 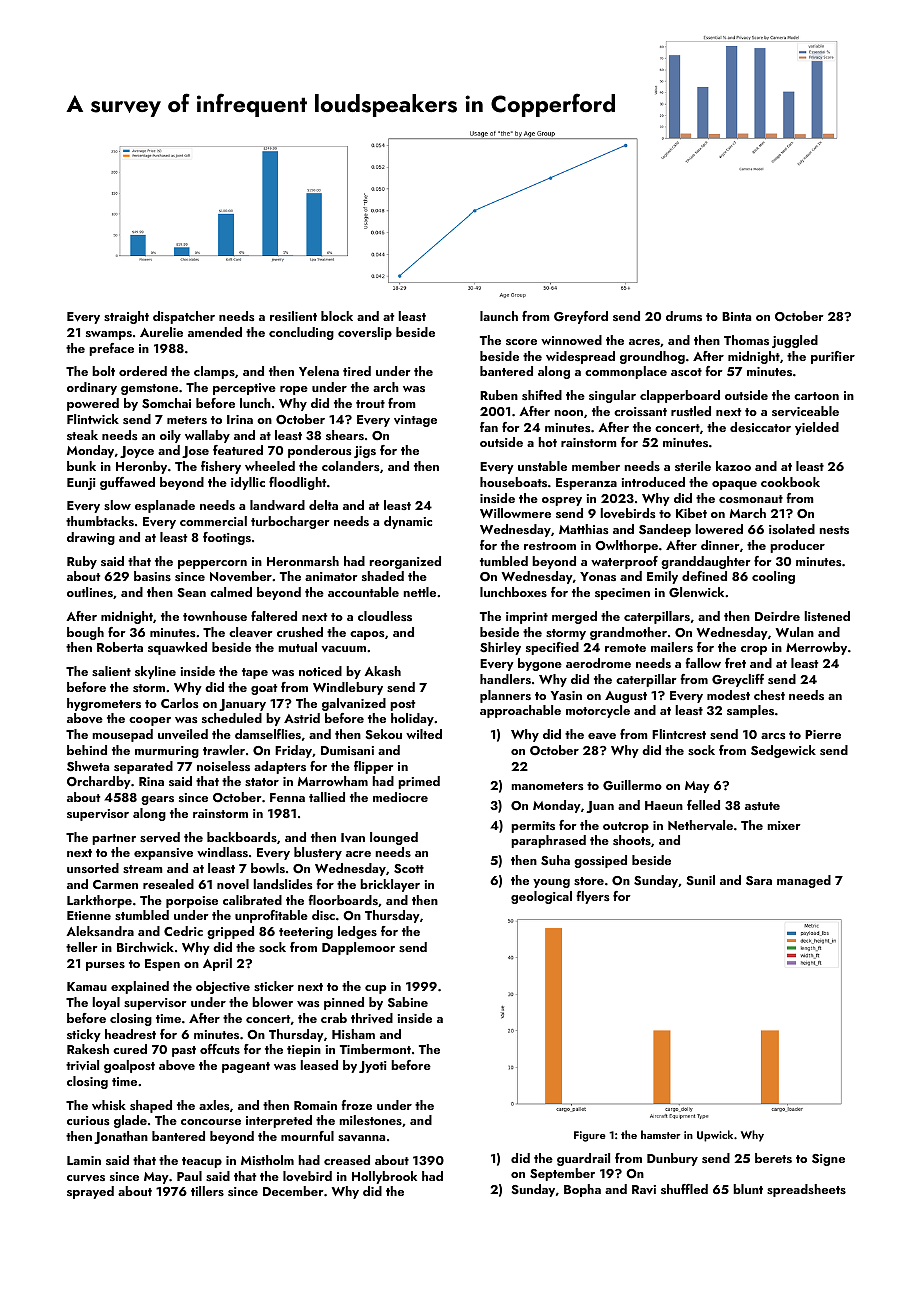 I want to click on cookbook, so click(x=790, y=482).
